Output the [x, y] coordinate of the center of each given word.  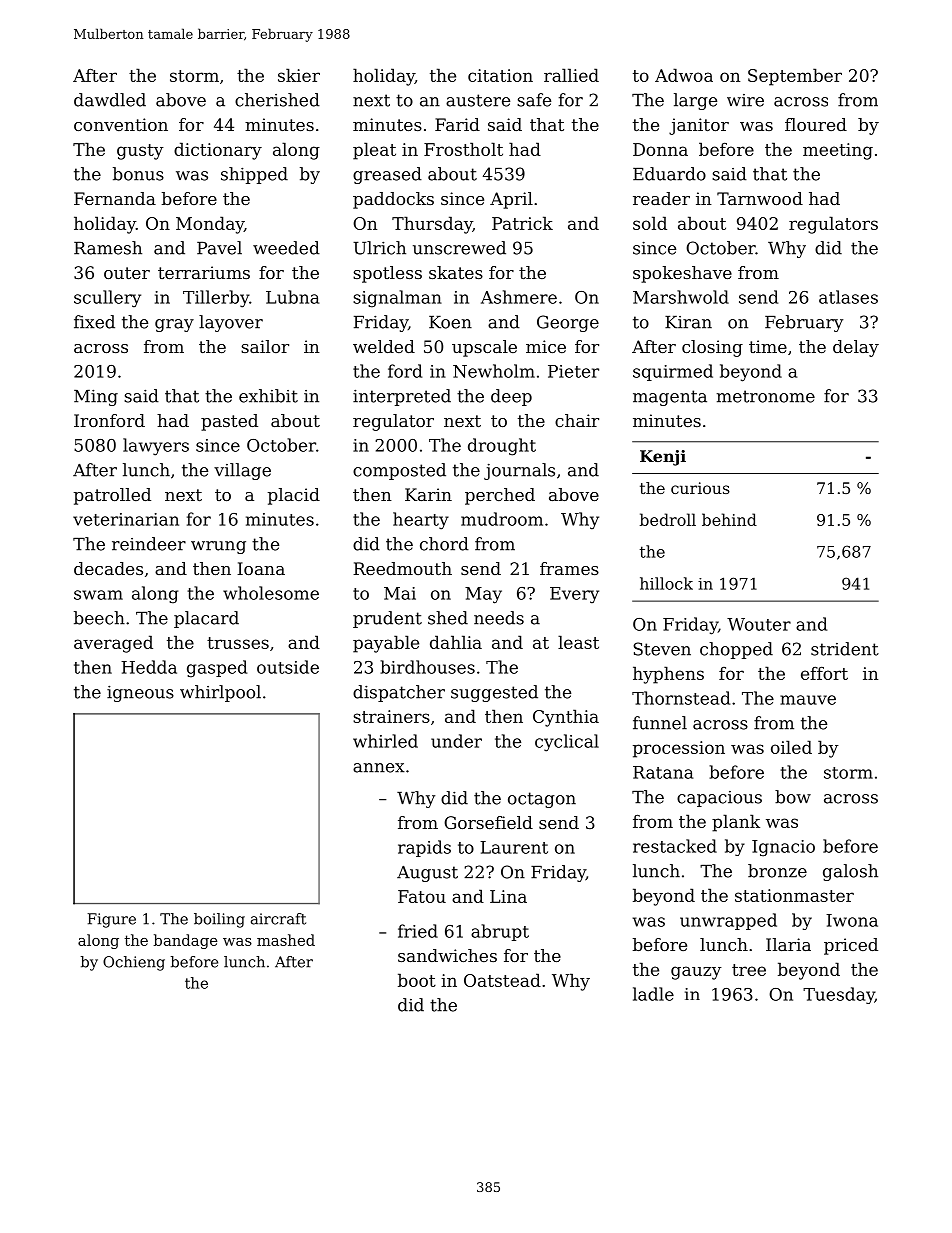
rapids [424, 848]
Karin [428, 494]
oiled [791, 747]
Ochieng [134, 963]
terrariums [204, 272]
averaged [113, 644]
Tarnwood [760, 198]
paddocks [393, 200]
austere [478, 100]
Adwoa [684, 75]
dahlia [456, 642]
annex [379, 768]
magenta [670, 398]
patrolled [112, 496]
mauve [808, 700]
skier [299, 75]
